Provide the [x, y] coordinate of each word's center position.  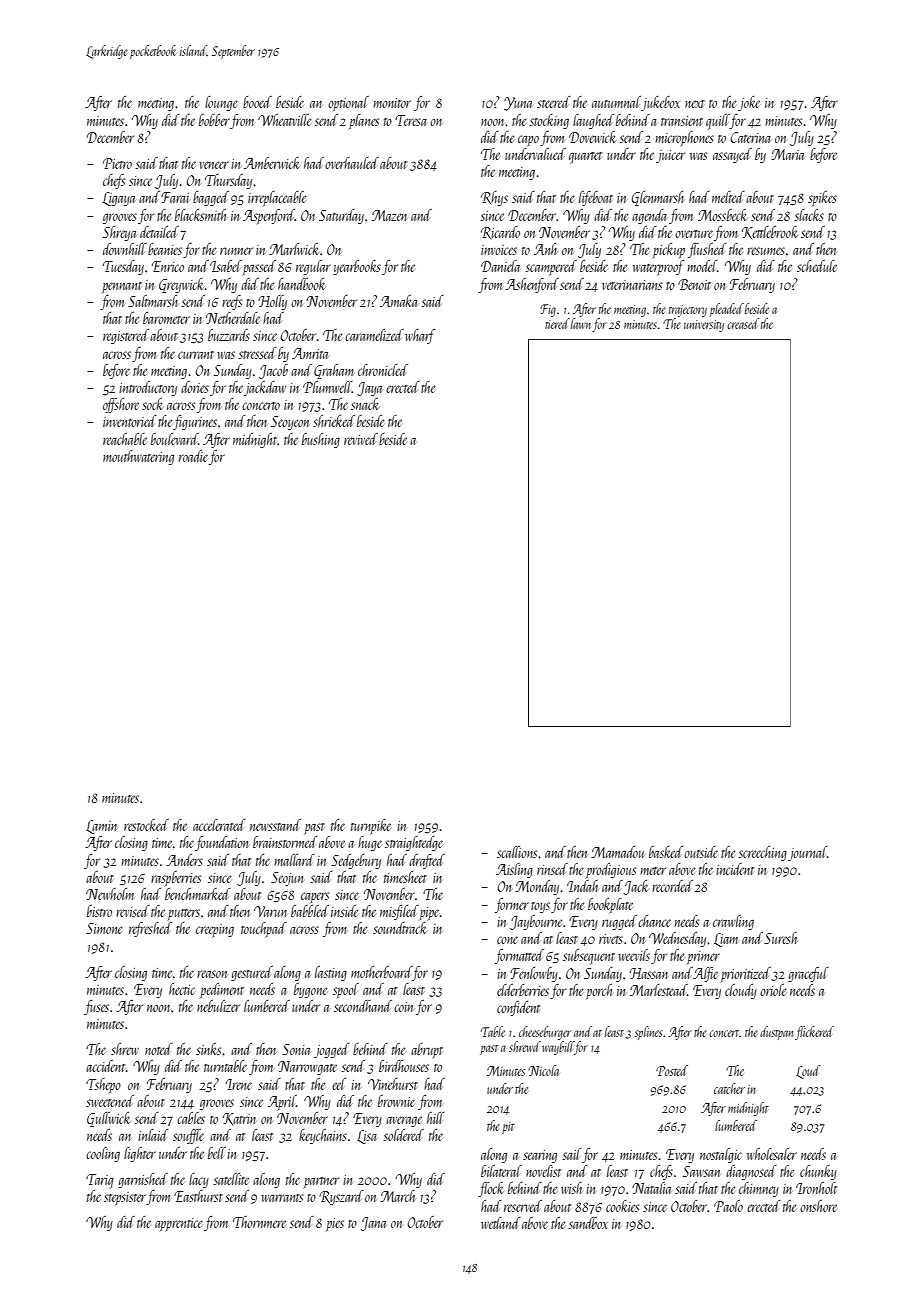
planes [364, 121]
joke [749, 103]
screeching [762, 853]
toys [540, 907]
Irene [239, 1084]
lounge [221, 103]
